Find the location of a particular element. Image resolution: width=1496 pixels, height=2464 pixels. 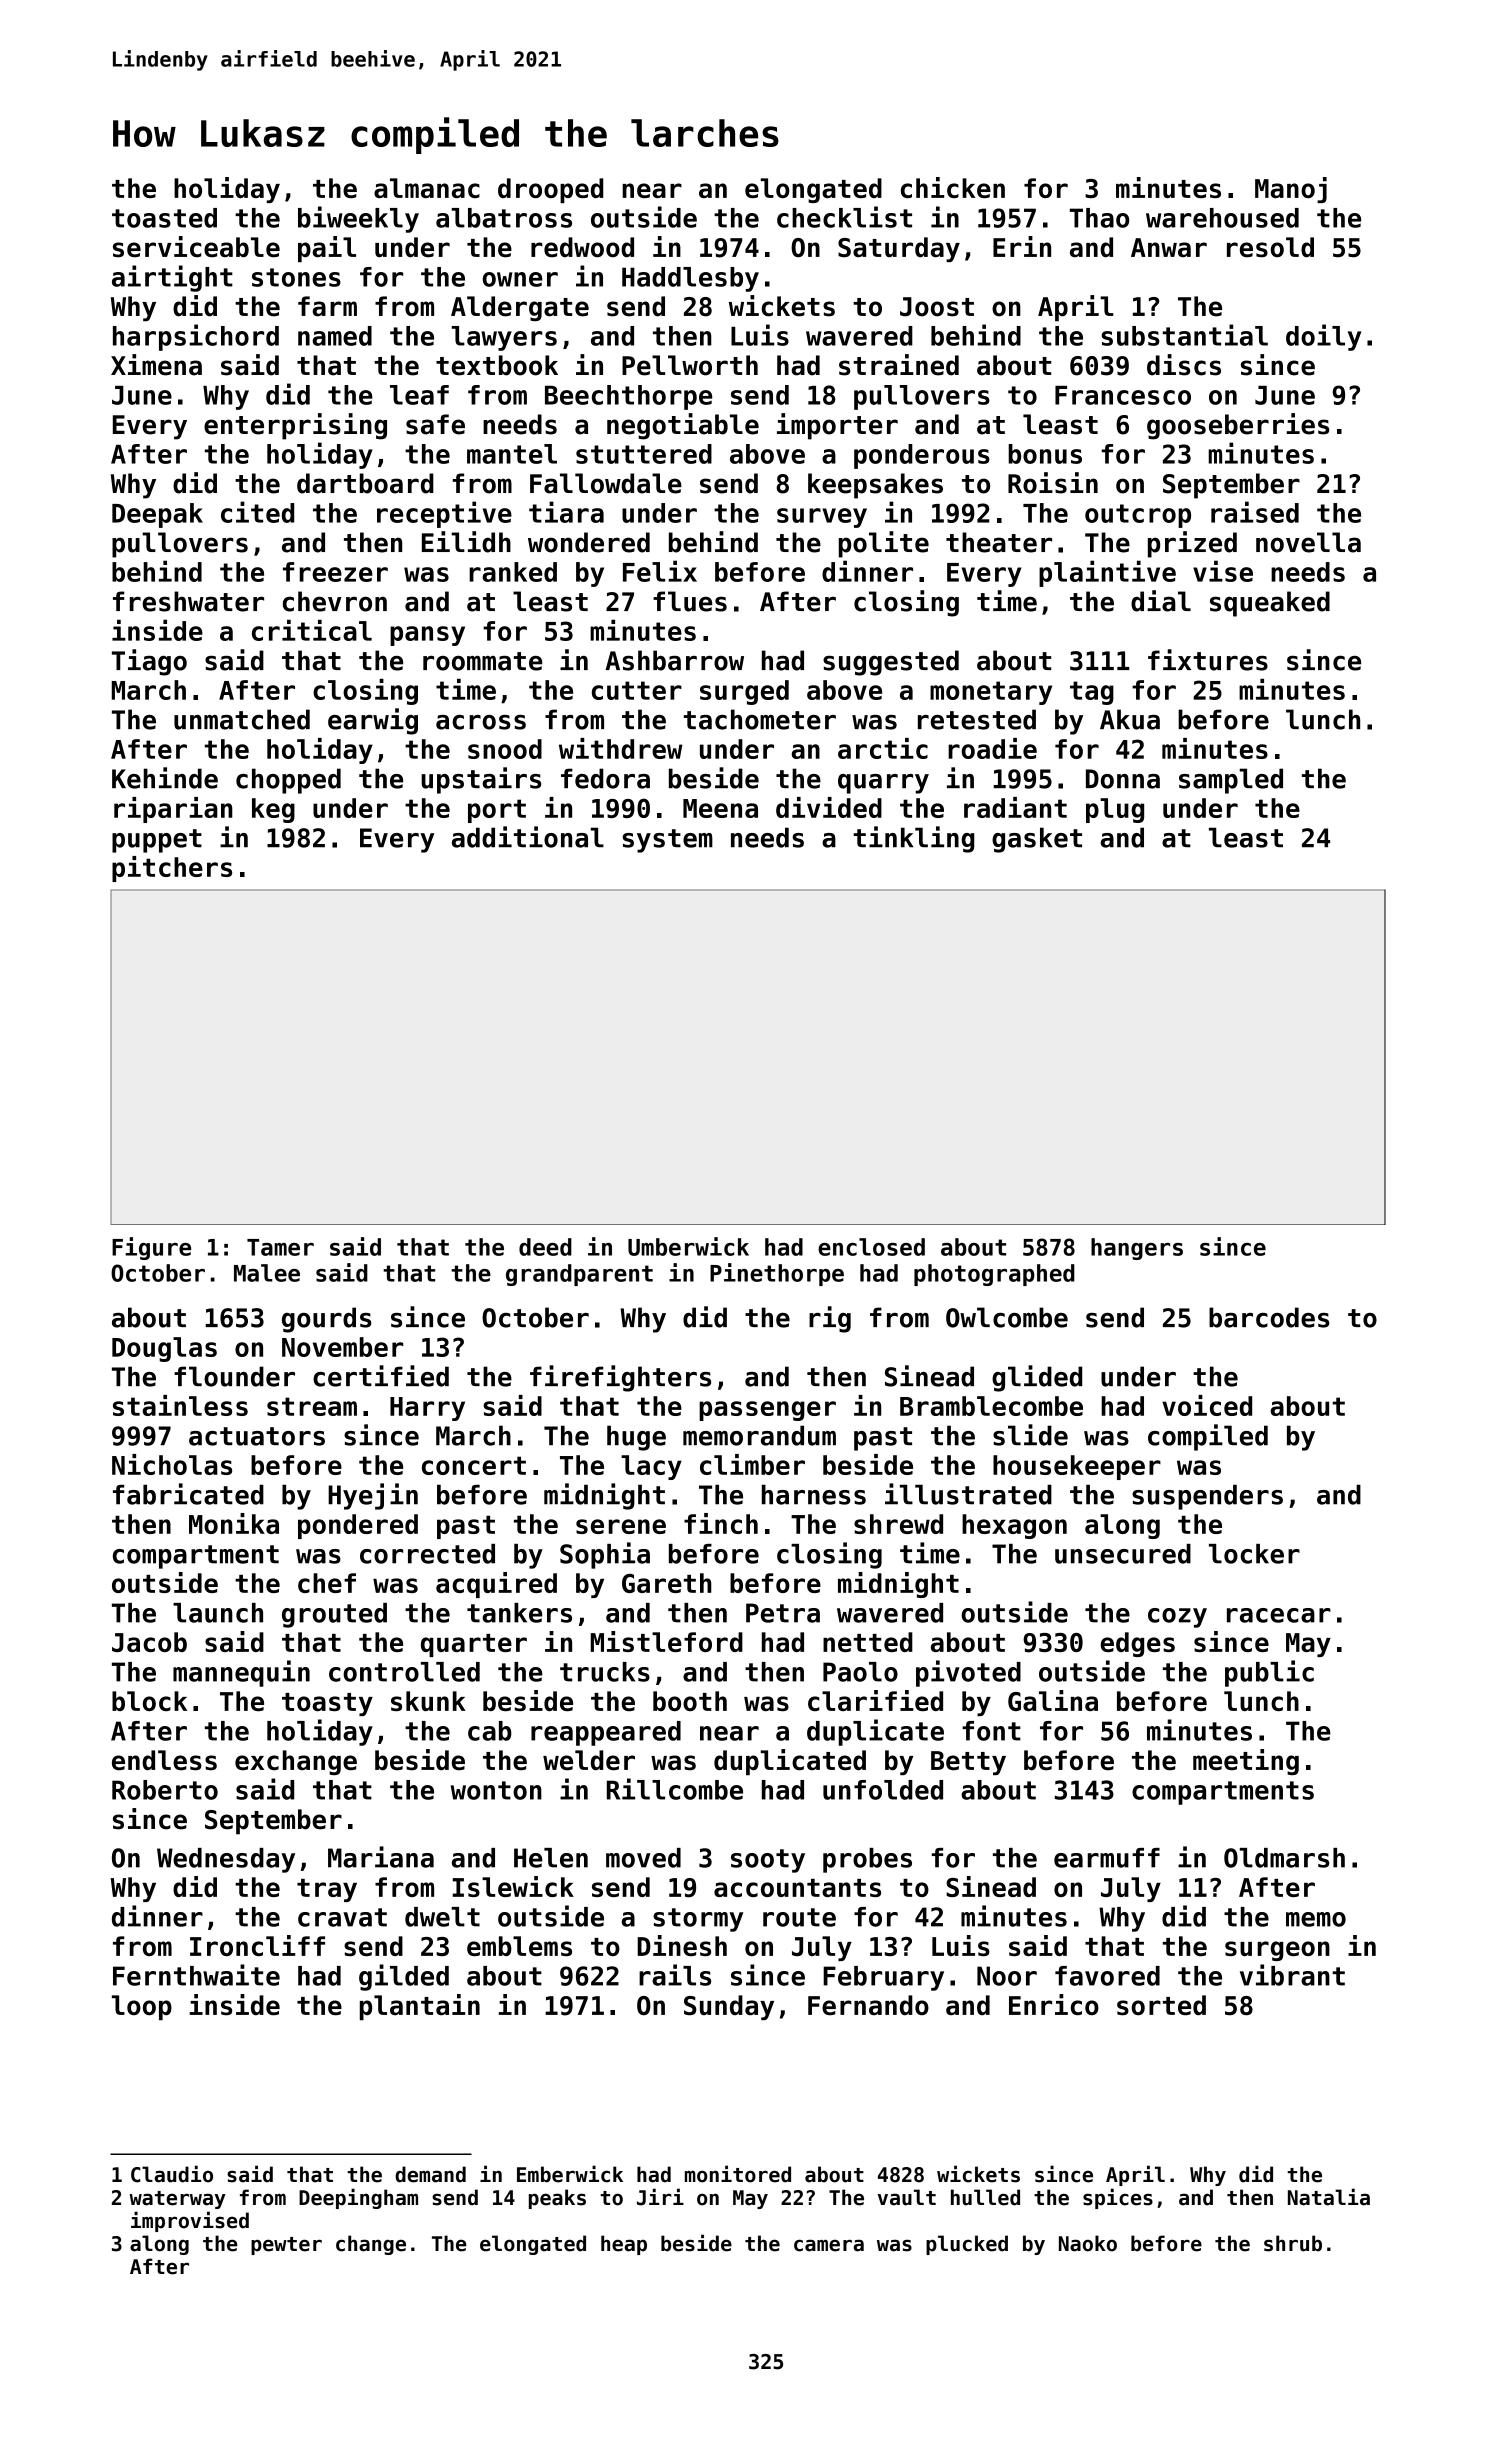

clarified is located at coordinates (875, 1700).
